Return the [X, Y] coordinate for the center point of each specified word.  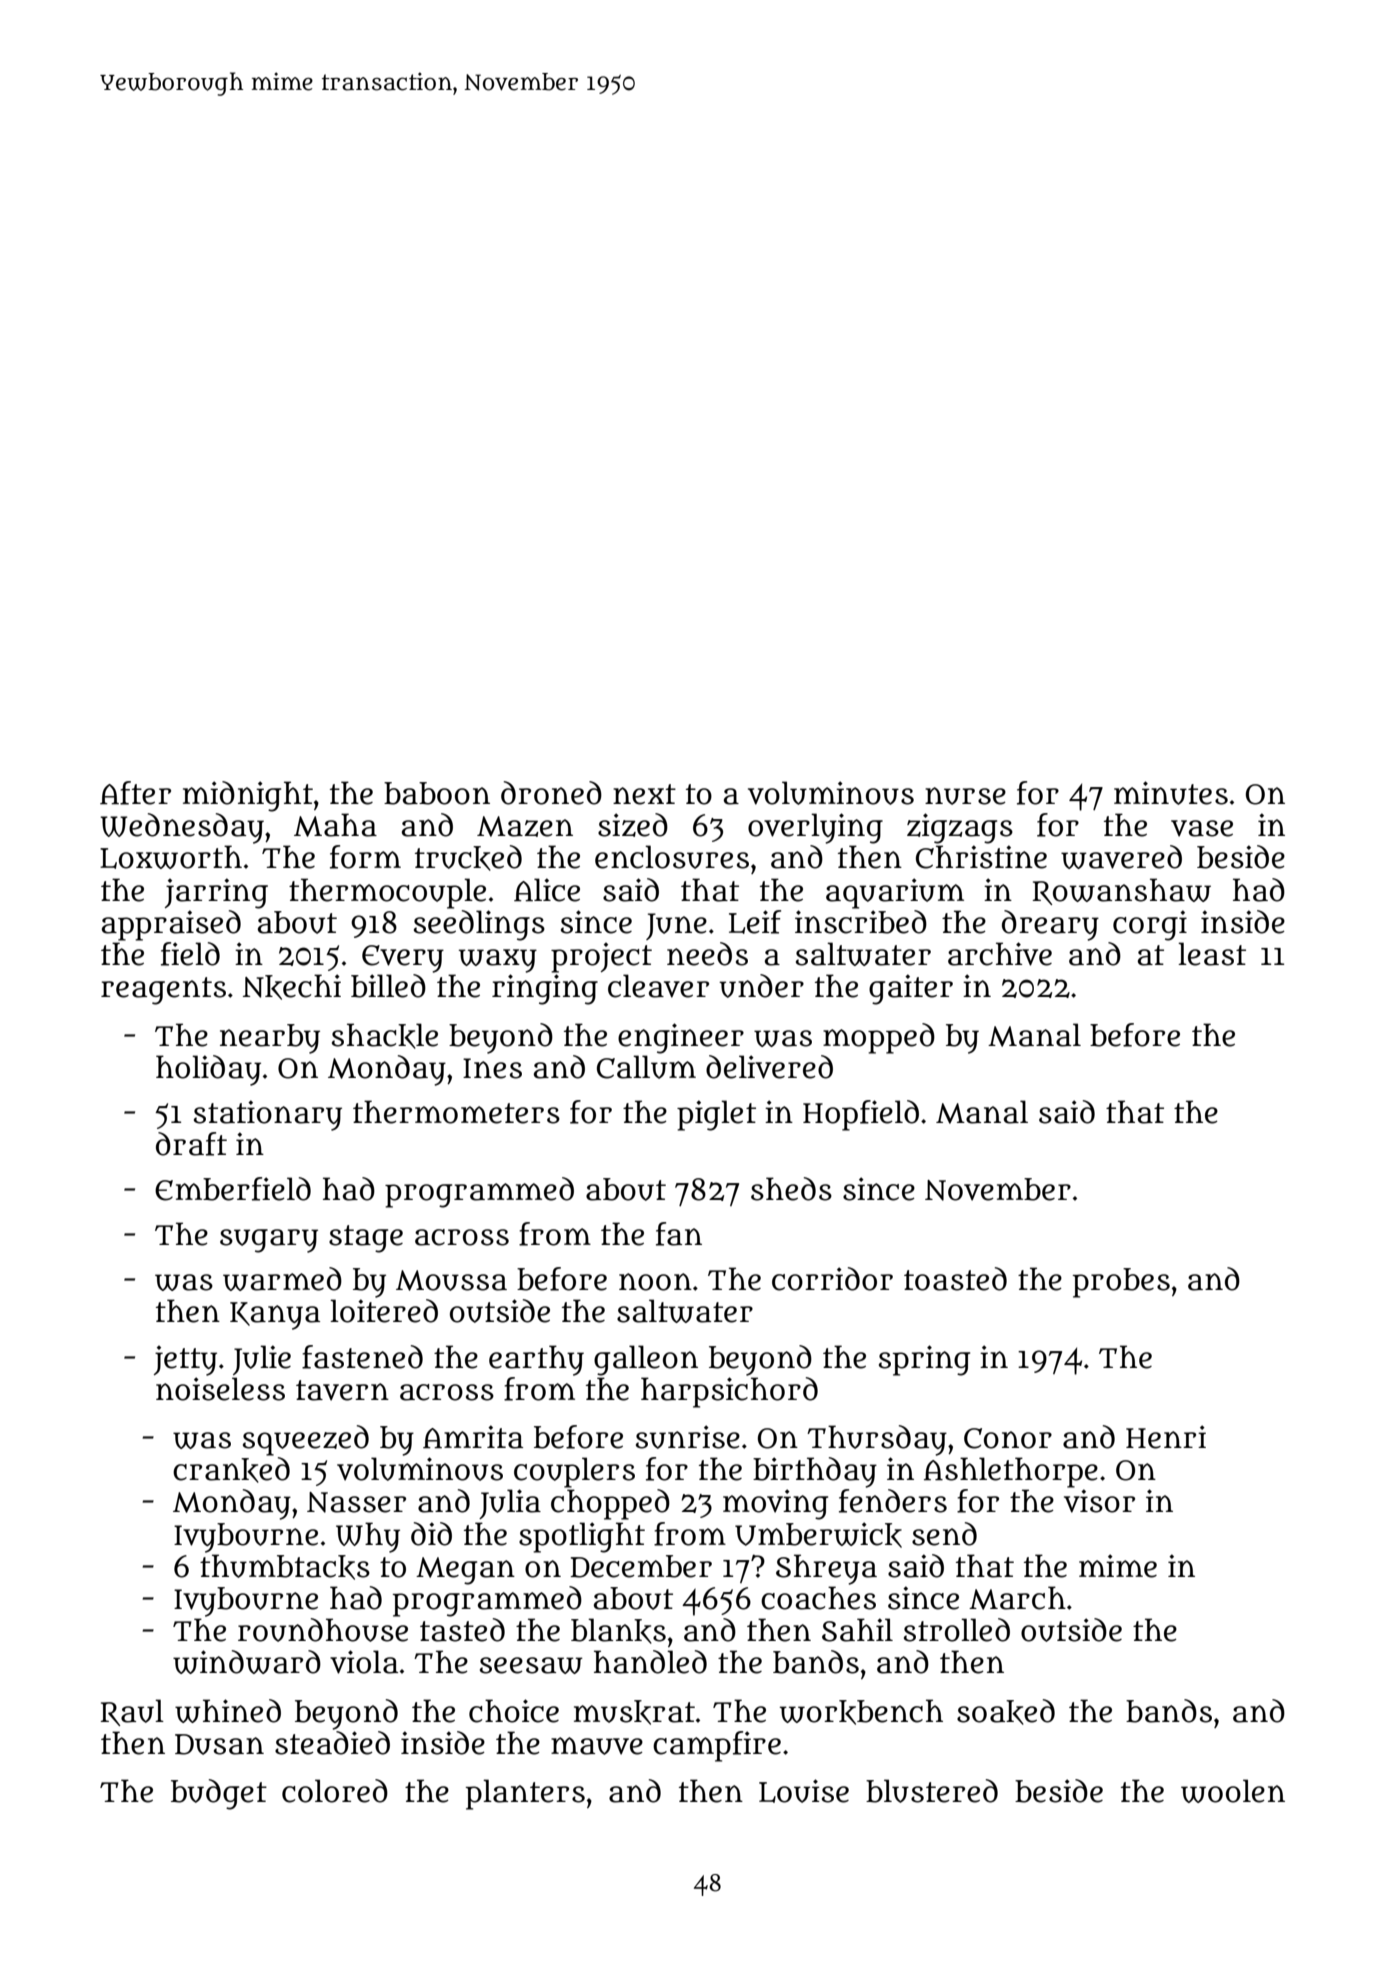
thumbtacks [285, 1567]
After [135, 793]
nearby [270, 1039]
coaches [818, 1598]
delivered [769, 1067]
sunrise [688, 1437]
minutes [1171, 793]
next [644, 794]
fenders [893, 1501]
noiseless [220, 1389]
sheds [791, 1189]
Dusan [219, 1744]
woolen [1233, 1791]
